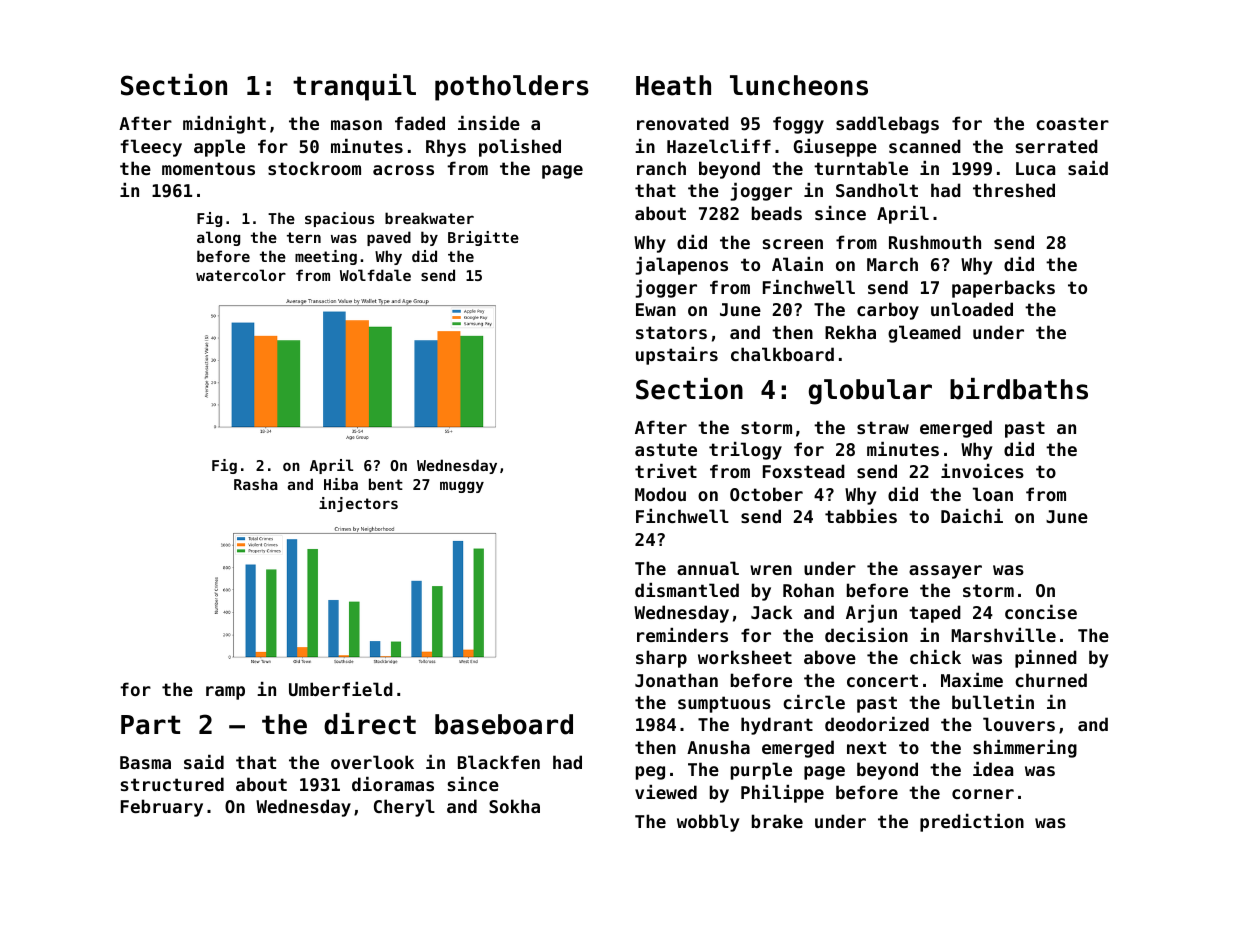 The width and height of the page is (1233, 952). Describe the element at coordinates (241, 275) in the page. I see `watercolor` at that location.
